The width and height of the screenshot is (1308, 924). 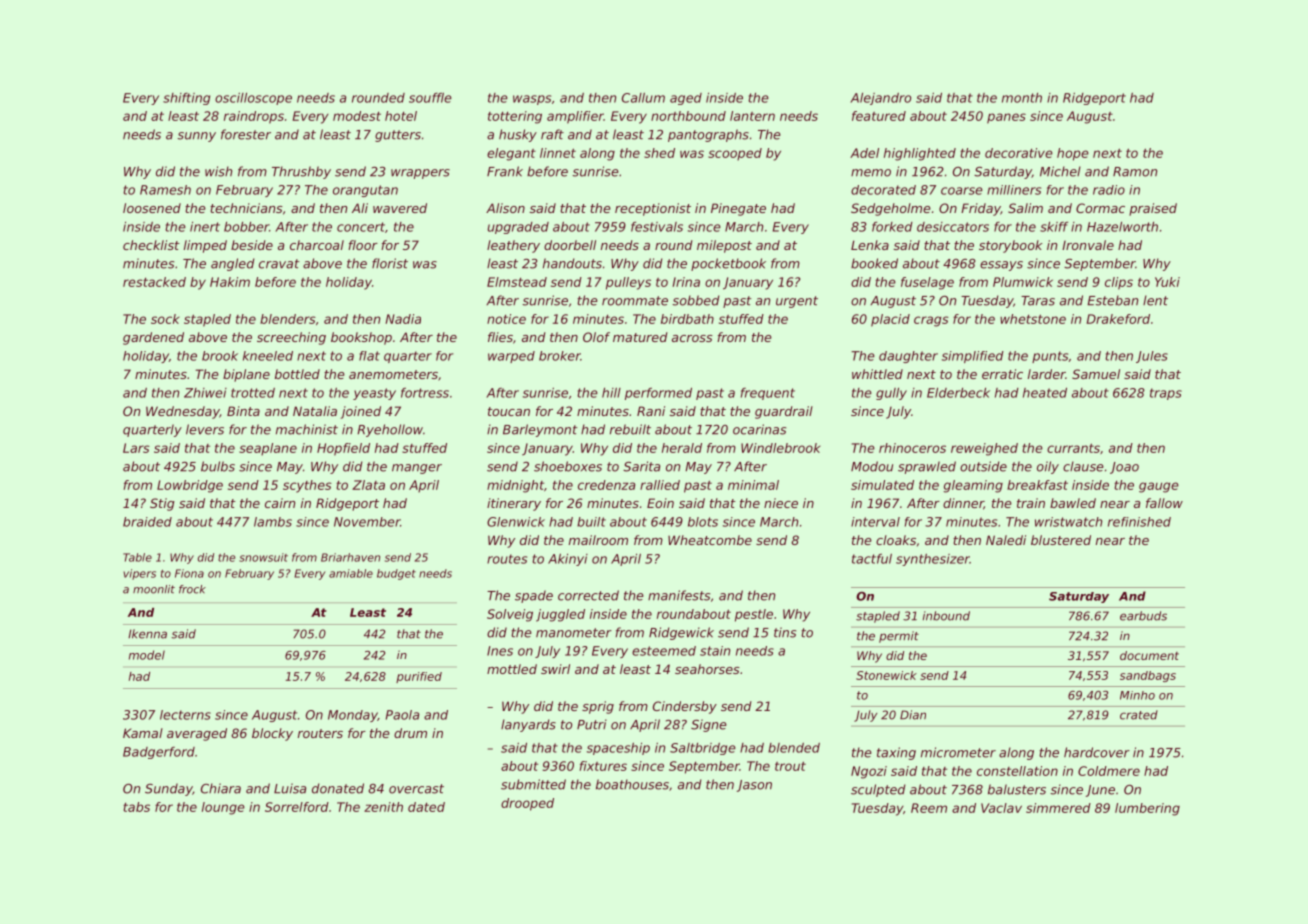 What do you see at coordinates (880, 99) in the screenshot?
I see `Alejandro` at bounding box center [880, 99].
